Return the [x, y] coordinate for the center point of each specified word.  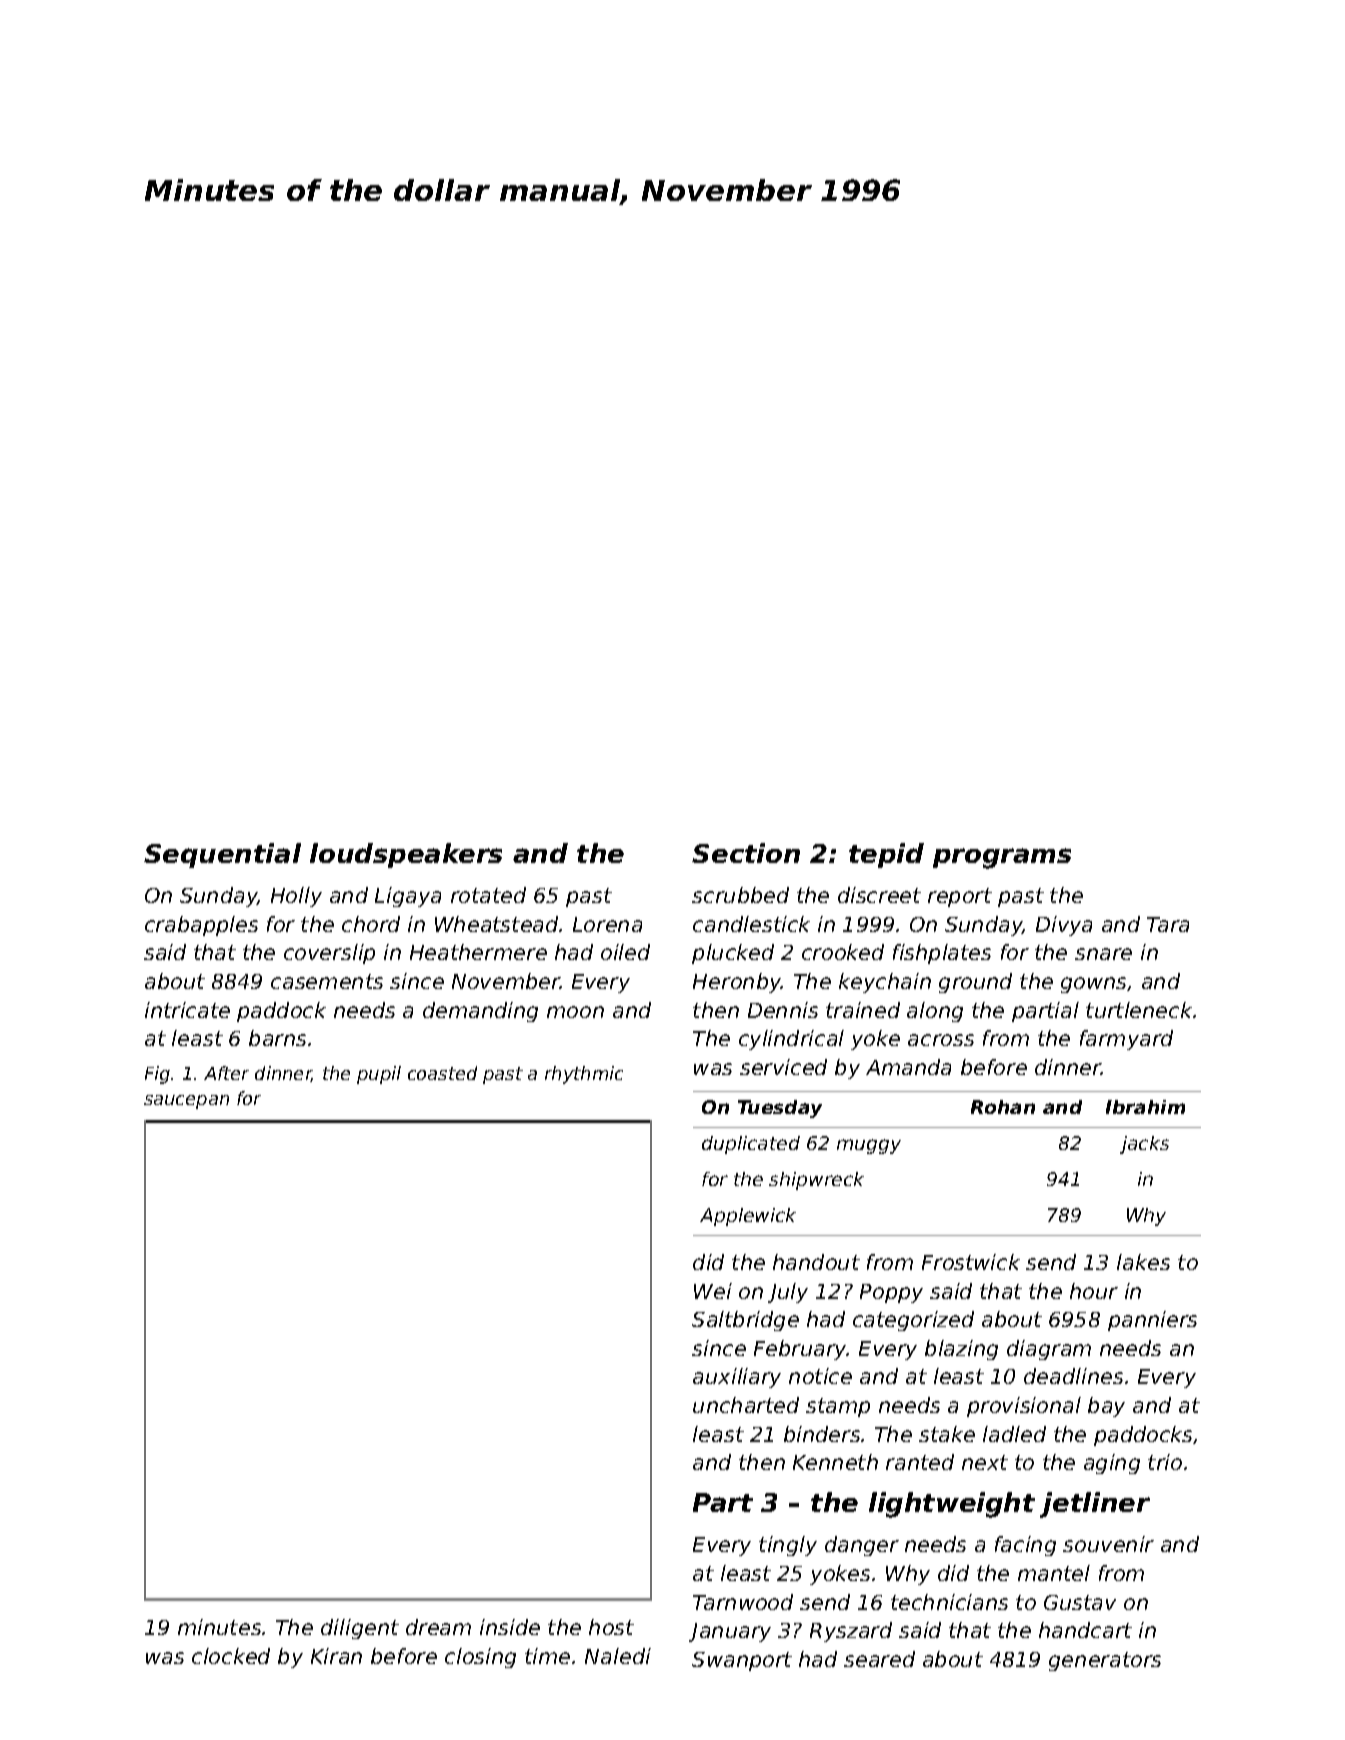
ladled [1014, 1434]
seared [879, 1659]
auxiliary [737, 1378]
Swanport [742, 1661]
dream [438, 1627]
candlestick [751, 924]
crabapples [201, 926]
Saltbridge [745, 1321]
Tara [1168, 924]
